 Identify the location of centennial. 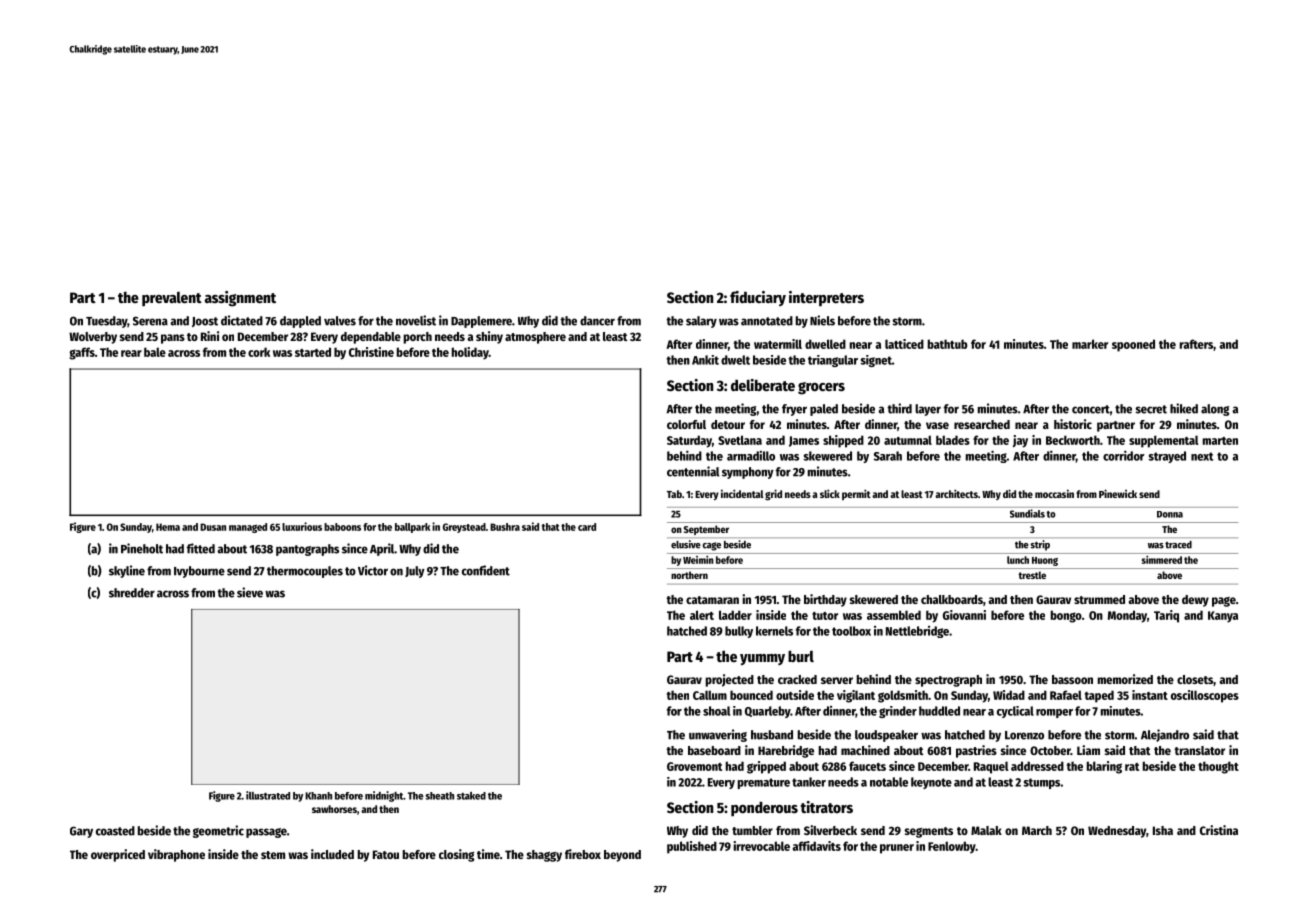
(693, 471).
